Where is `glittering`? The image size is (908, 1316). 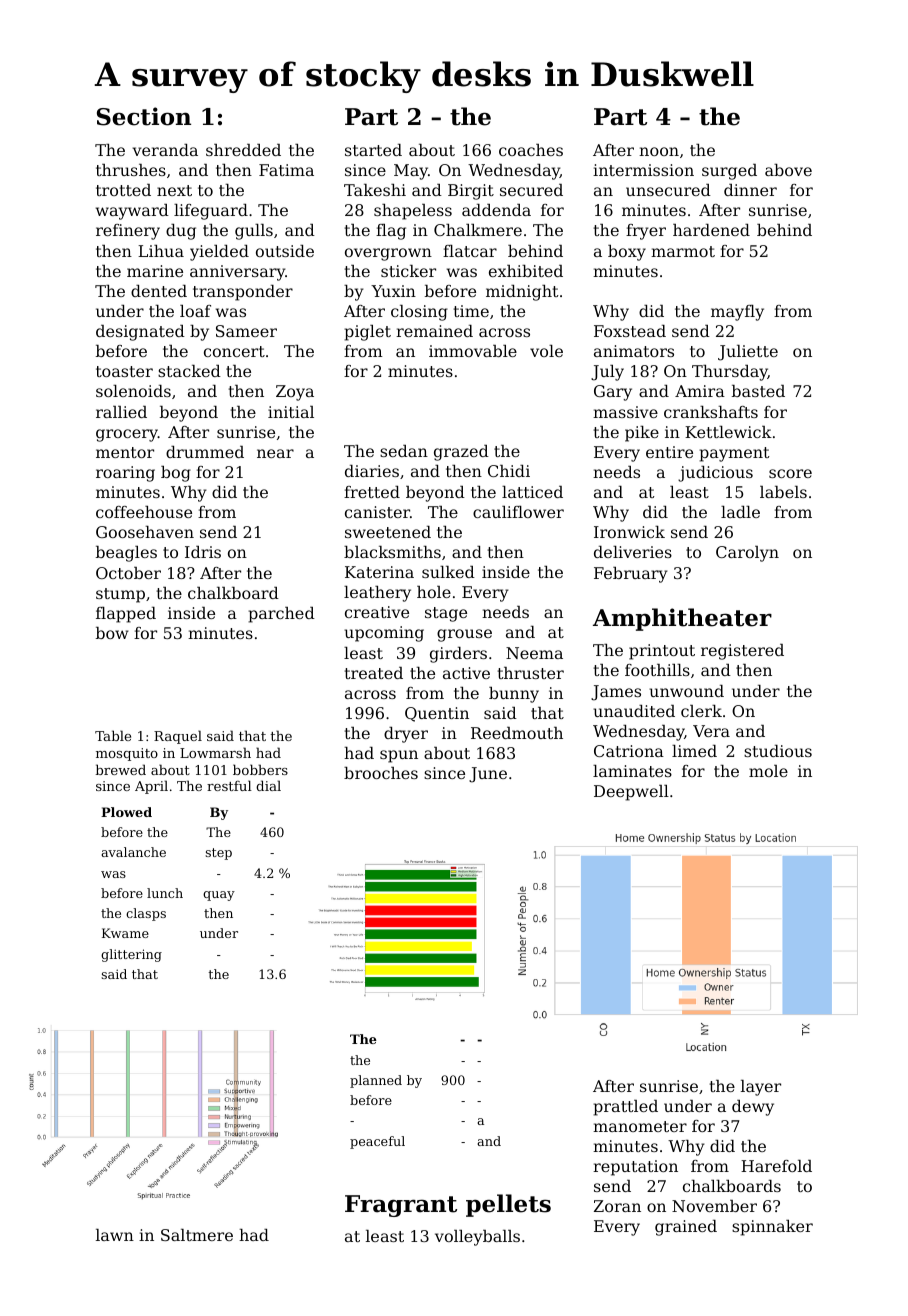
glittering is located at coordinates (131, 955).
